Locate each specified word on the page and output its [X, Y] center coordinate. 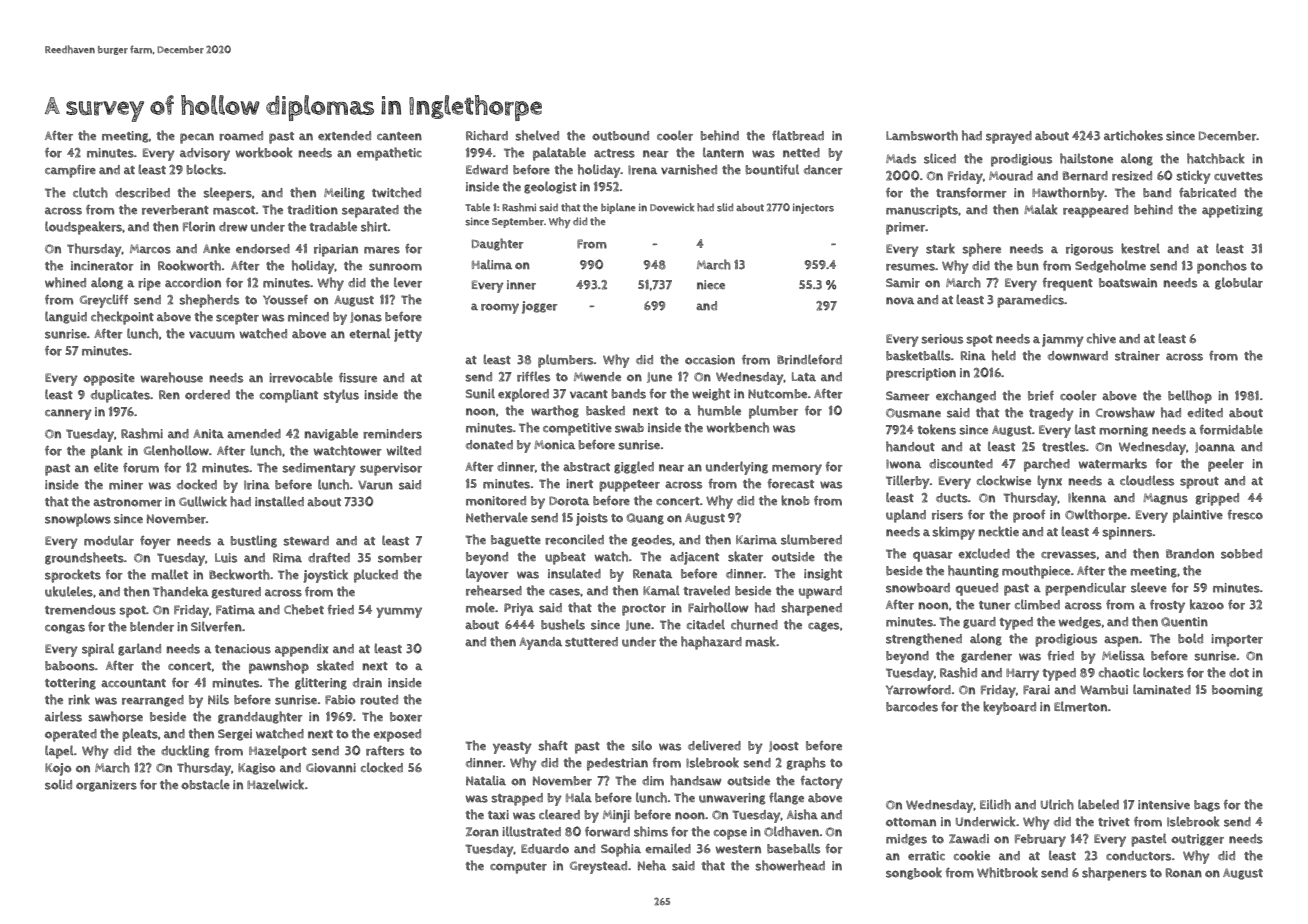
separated [370, 211]
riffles [533, 376]
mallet [169, 574]
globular [1239, 283]
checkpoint [122, 318]
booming [1237, 691]
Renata [652, 573]
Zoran [482, 832]
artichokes [1133, 135]
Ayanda [540, 643]
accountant [133, 683]
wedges [1080, 623]
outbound [620, 136]
